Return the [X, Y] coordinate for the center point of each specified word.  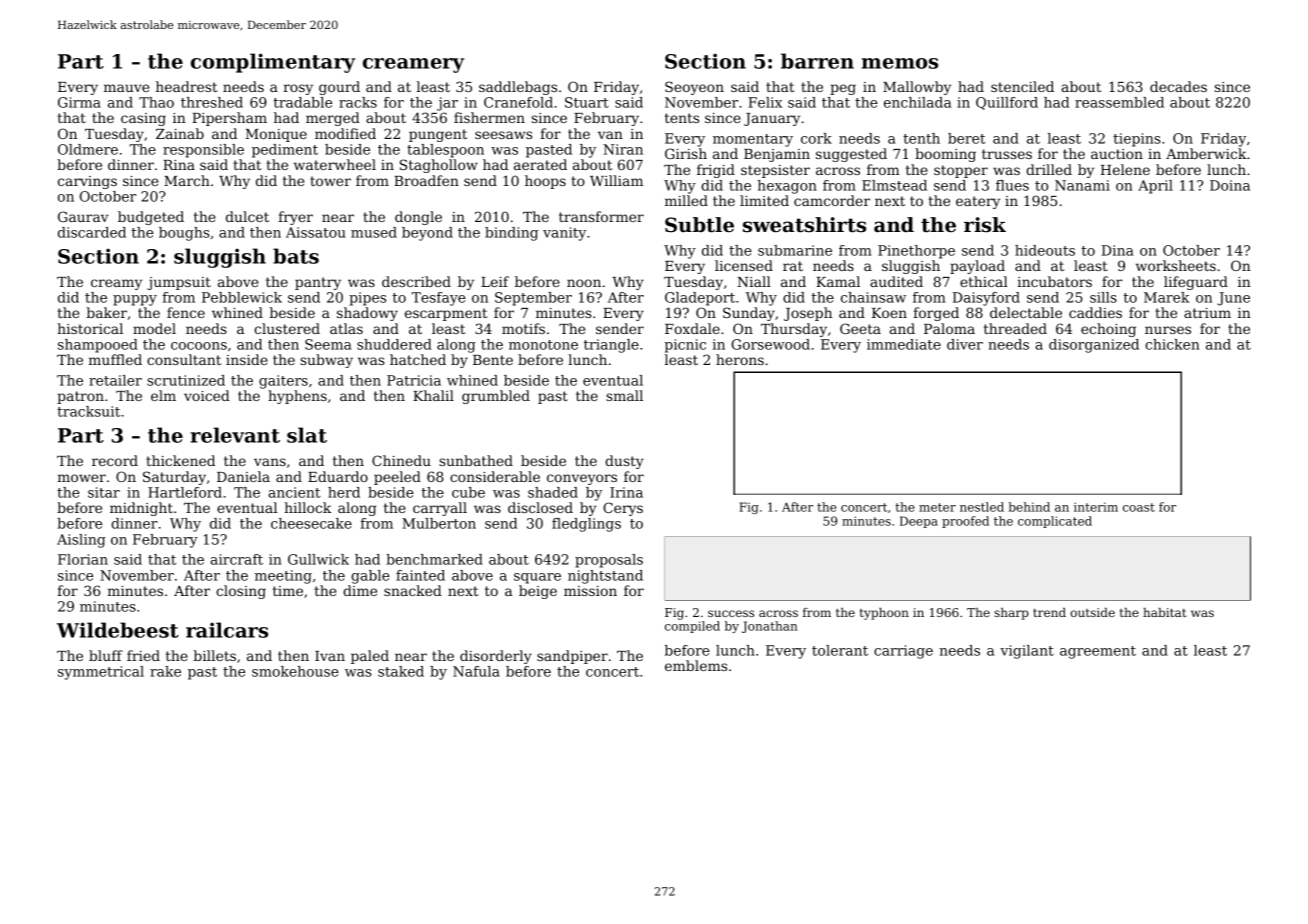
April [1155, 187]
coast [1139, 507]
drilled [1049, 169]
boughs [184, 234]
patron [80, 397]
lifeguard [1196, 283]
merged [333, 119]
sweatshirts [804, 225]
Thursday [794, 330]
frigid [716, 171]
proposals [609, 561]
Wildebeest [118, 630]
